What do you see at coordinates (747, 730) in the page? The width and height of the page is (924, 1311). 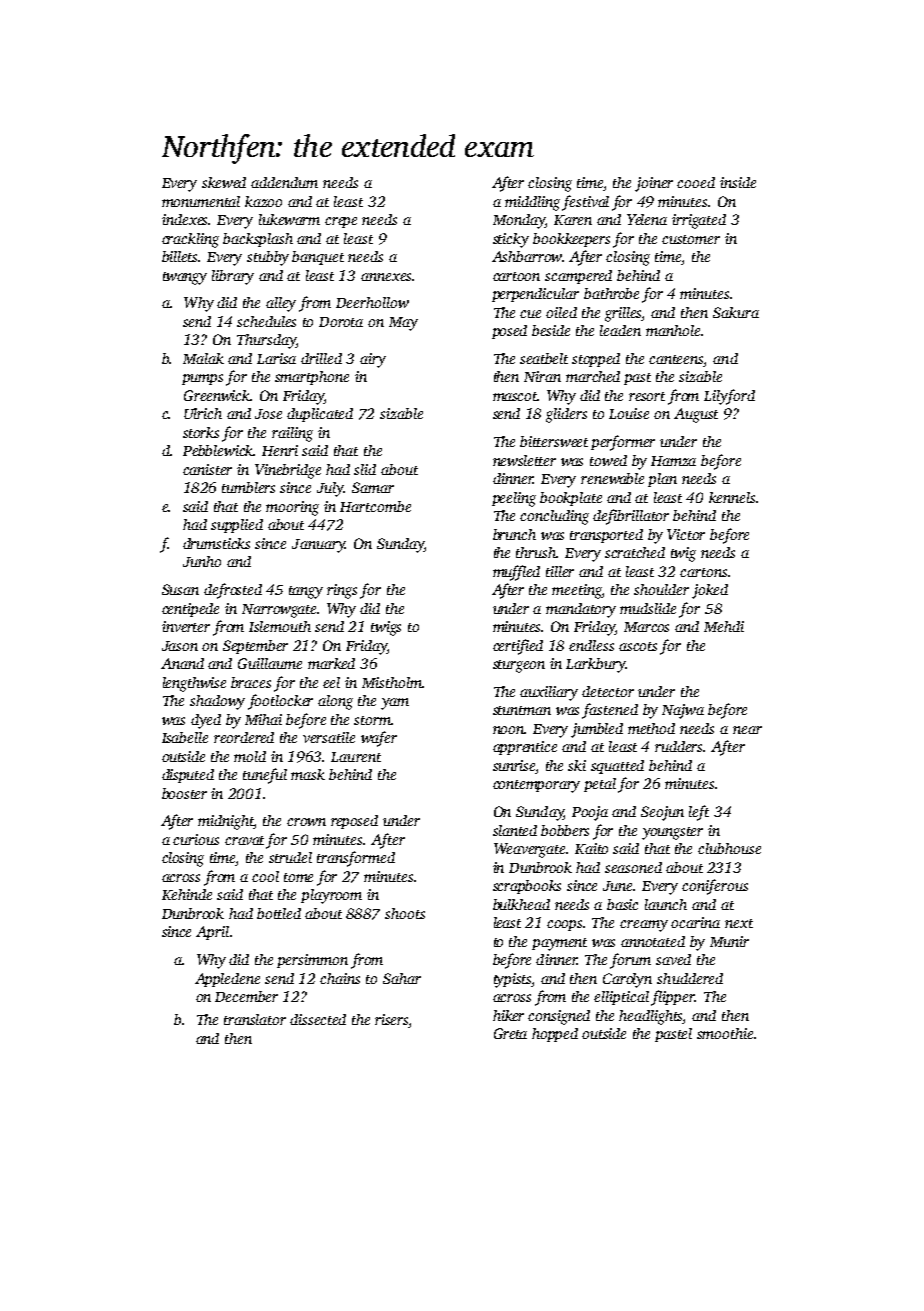 I see `near` at bounding box center [747, 730].
